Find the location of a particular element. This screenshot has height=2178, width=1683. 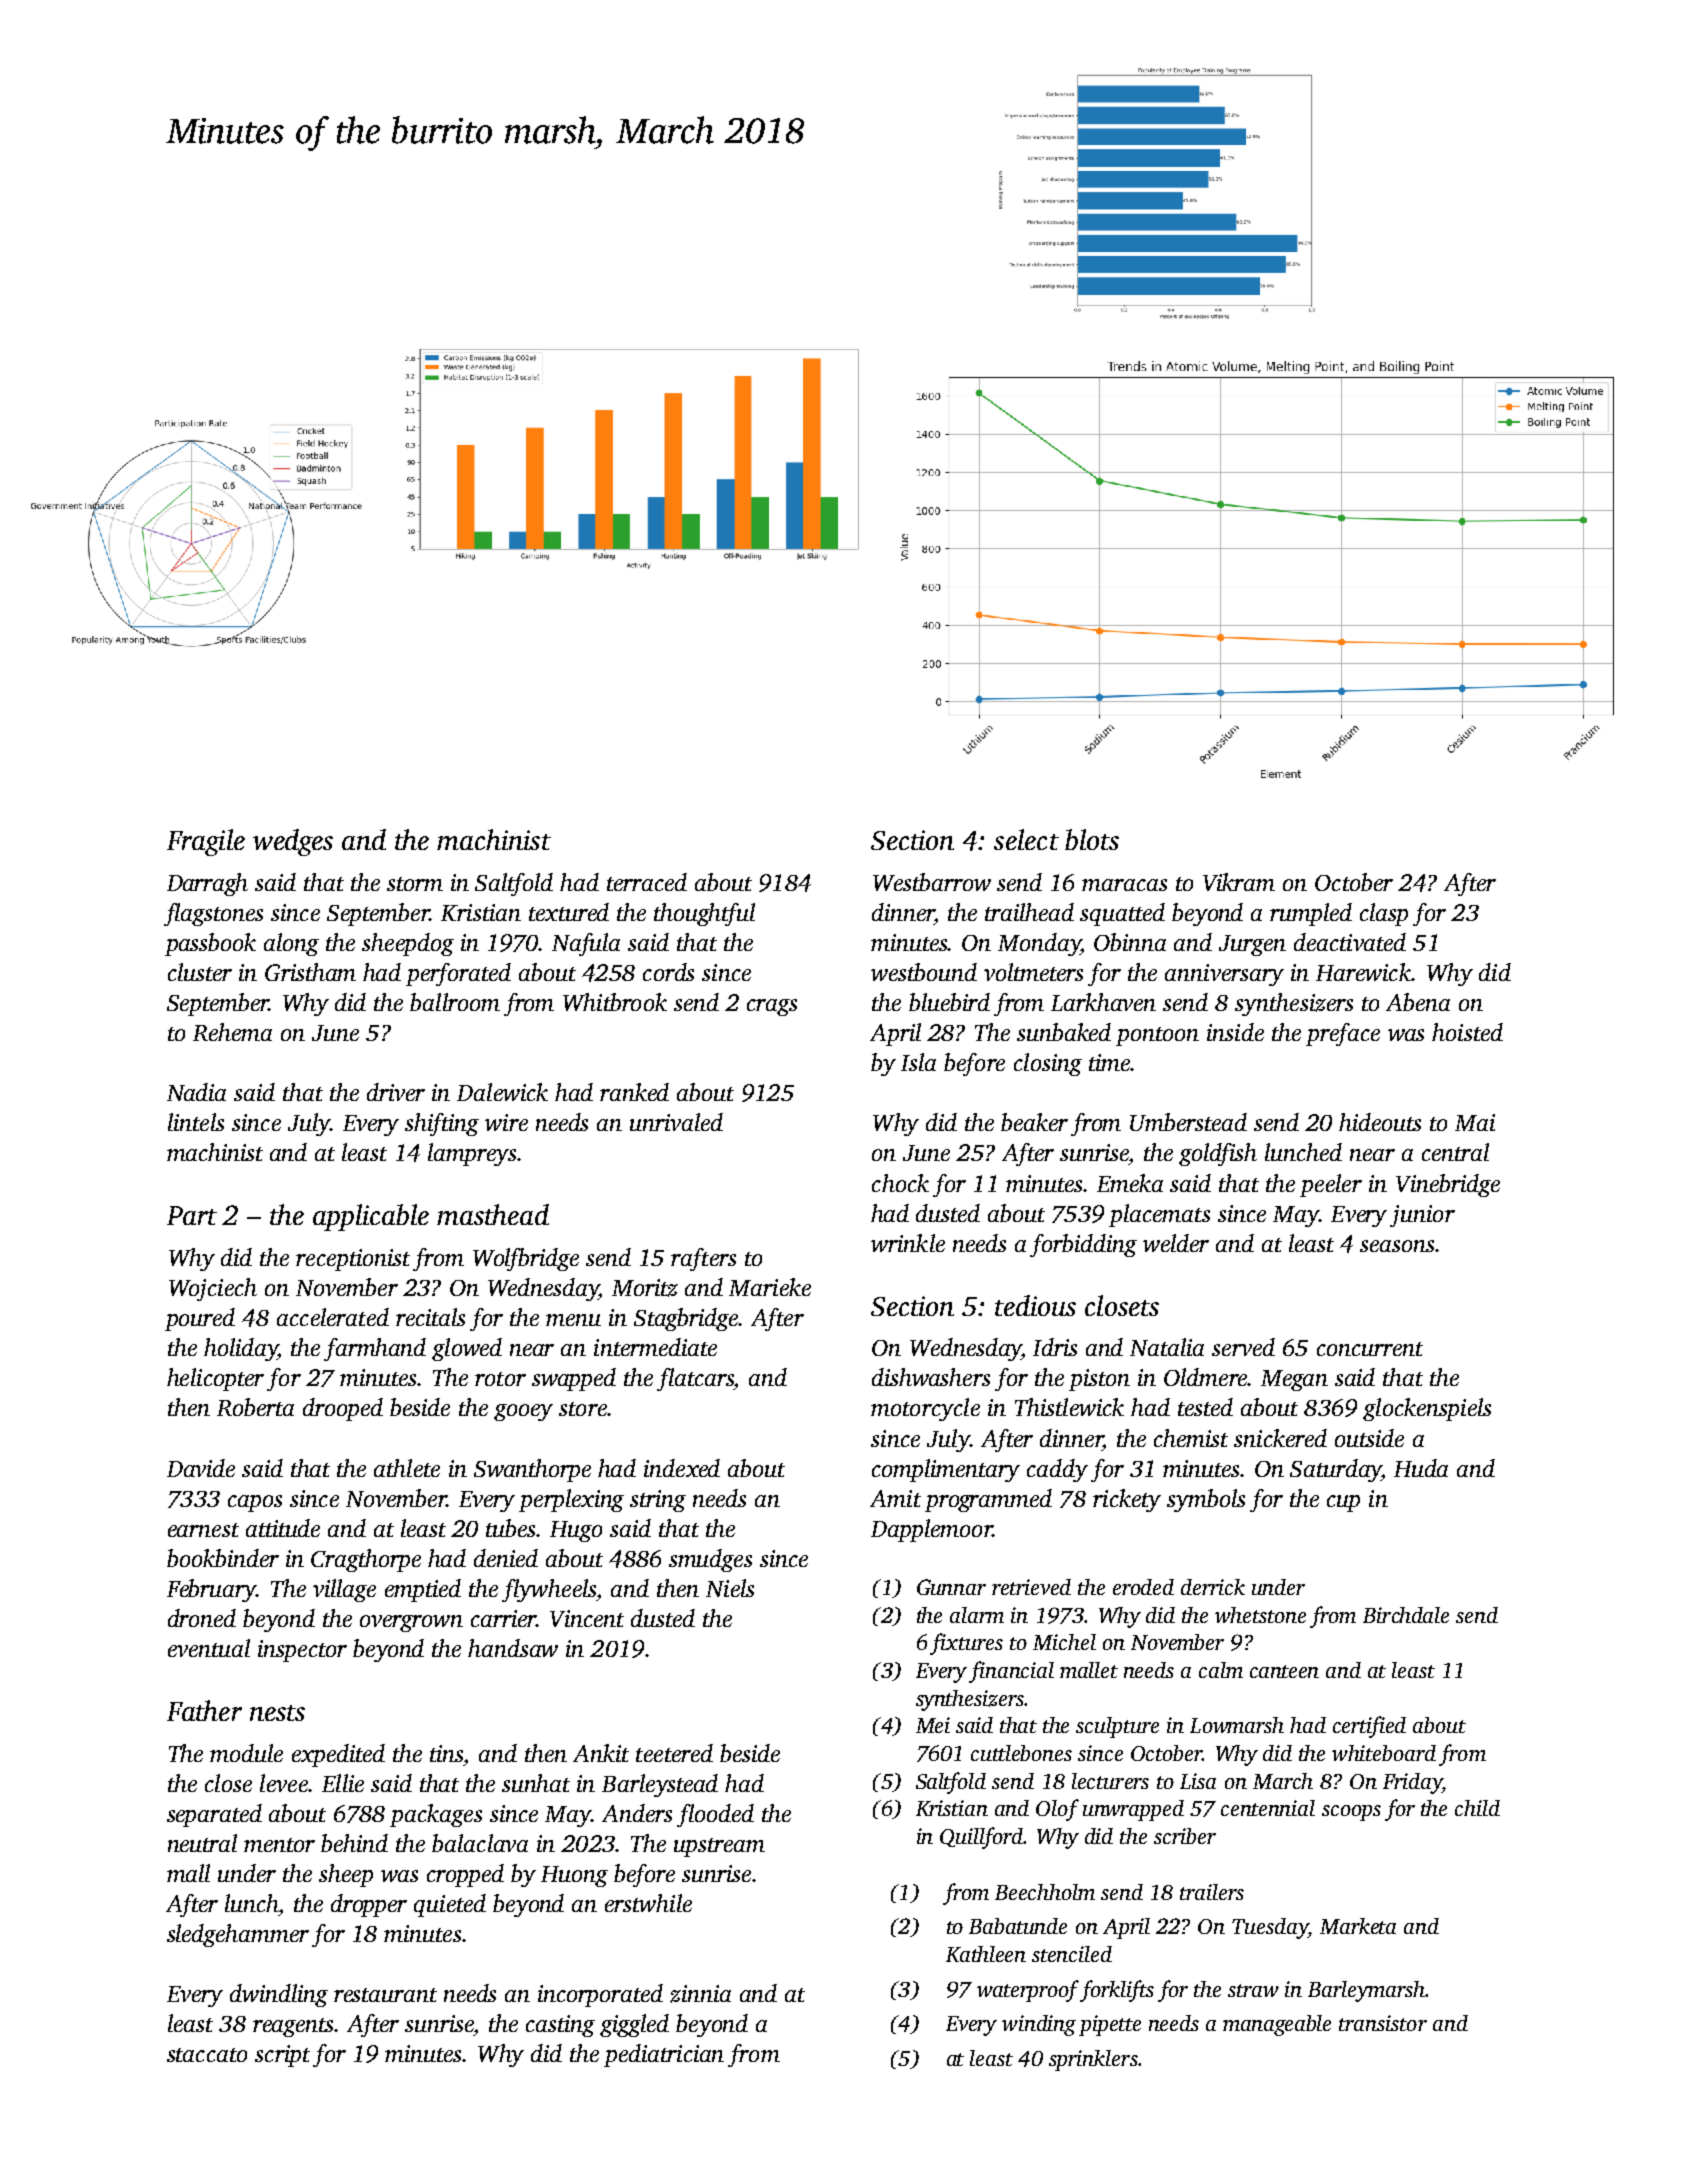

upstream is located at coordinates (719, 1847).
